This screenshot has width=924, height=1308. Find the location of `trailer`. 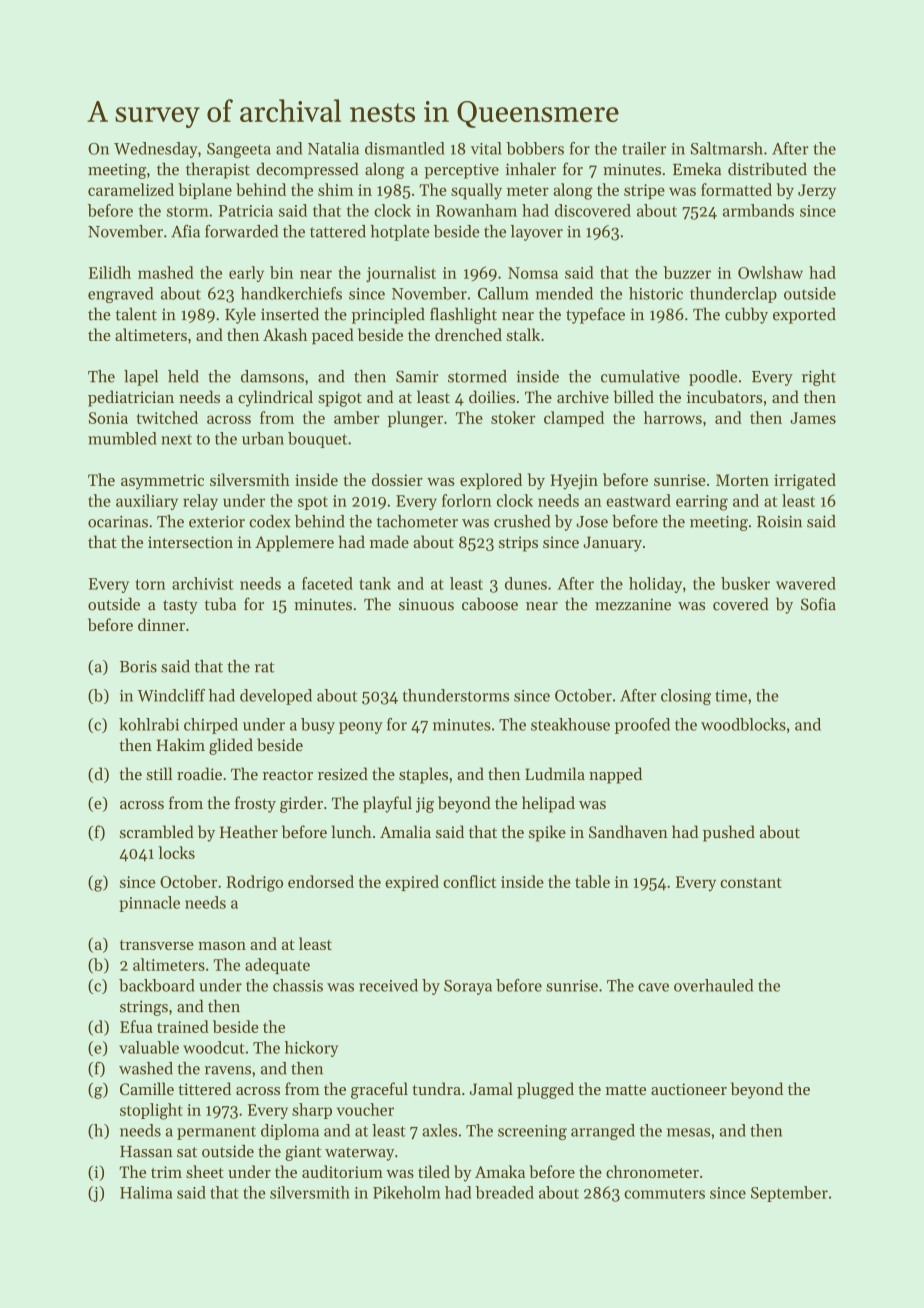

trailer is located at coordinates (644, 148).
